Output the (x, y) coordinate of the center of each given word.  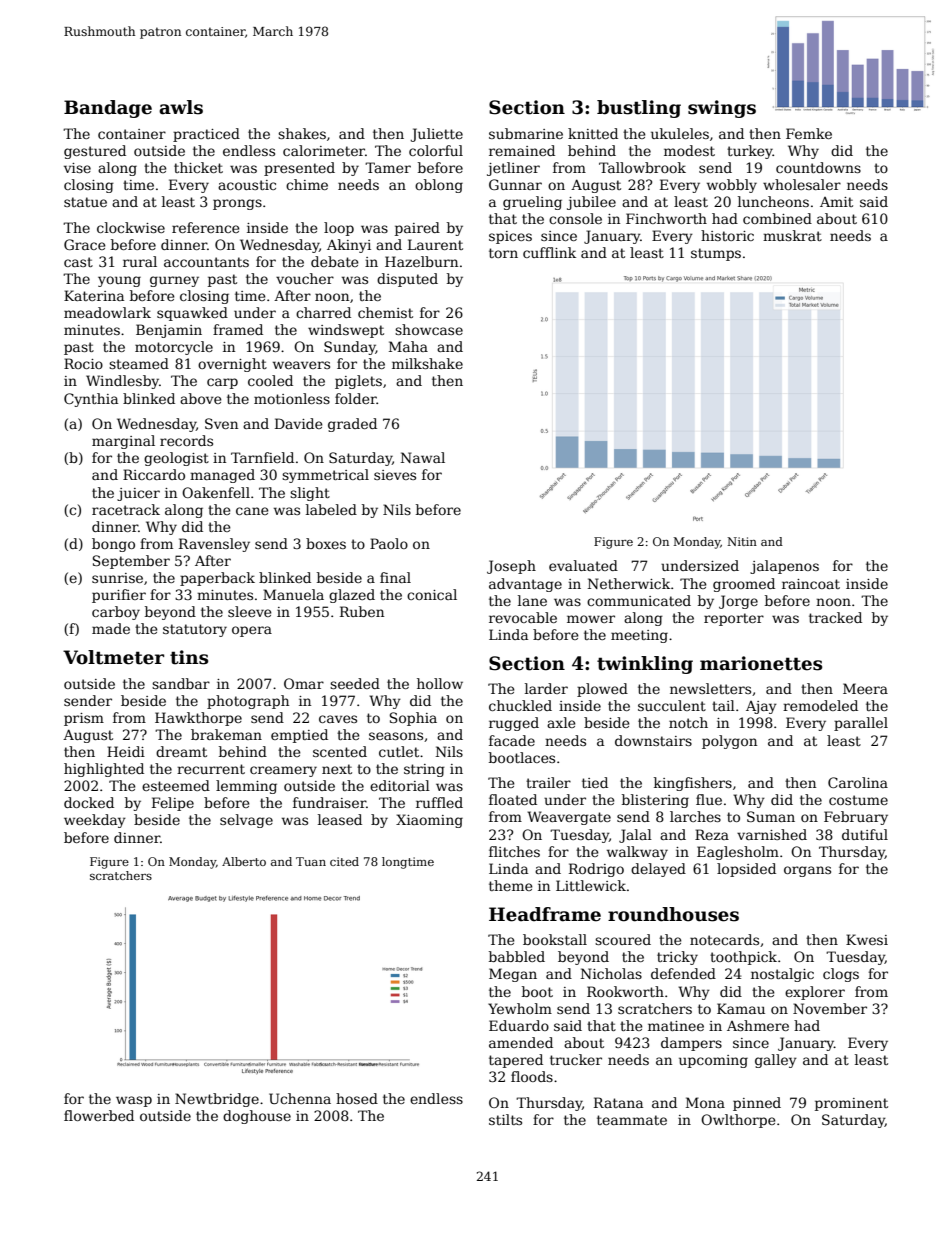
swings (722, 109)
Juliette (436, 135)
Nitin (742, 541)
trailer (548, 782)
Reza (712, 834)
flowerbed (99, 1115)
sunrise (117, 578)
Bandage (108, 109)
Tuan (311, 861)
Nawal (423, 457)
